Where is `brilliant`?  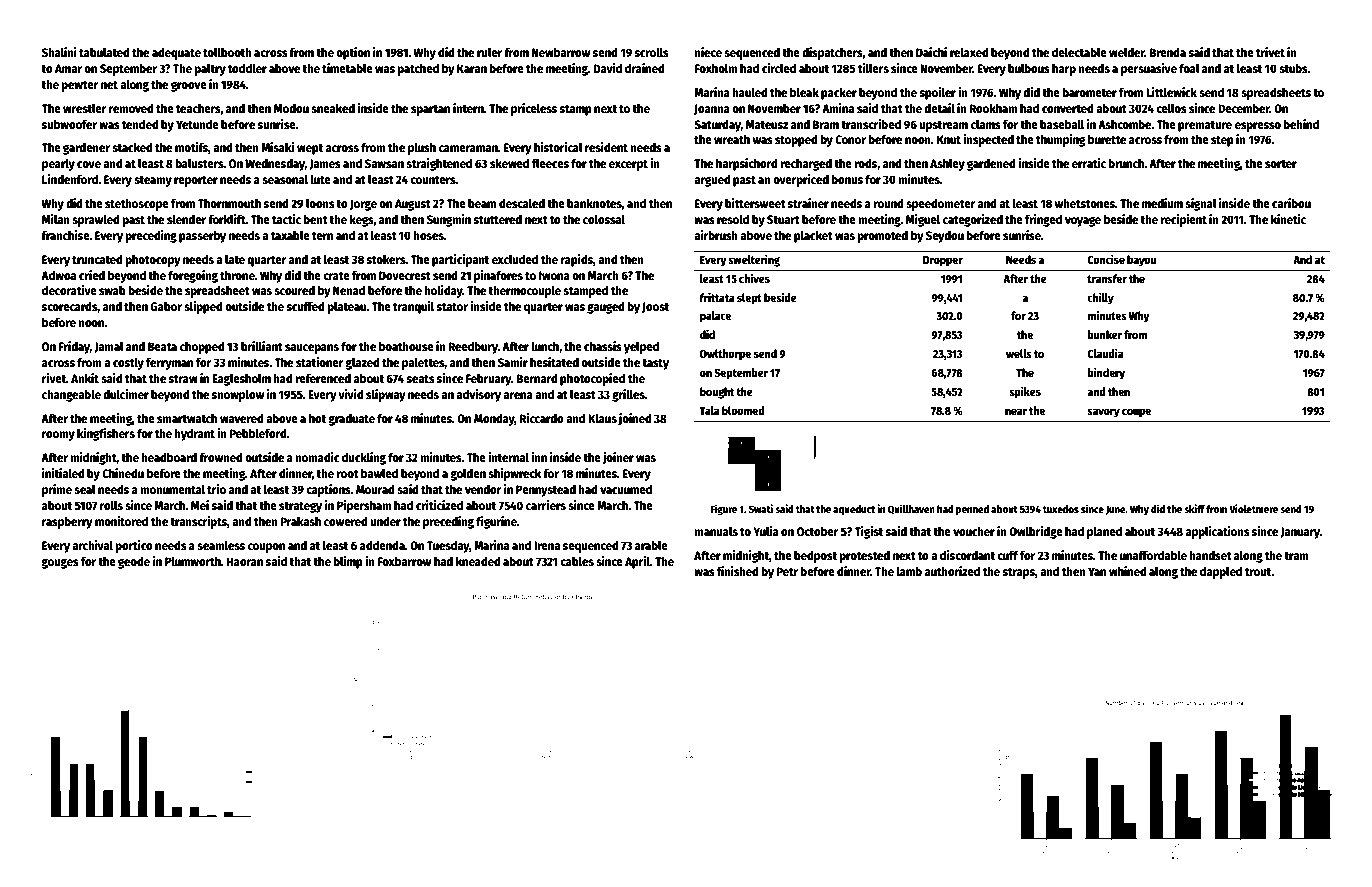 brilliant is located at coordinates (262, 346).
